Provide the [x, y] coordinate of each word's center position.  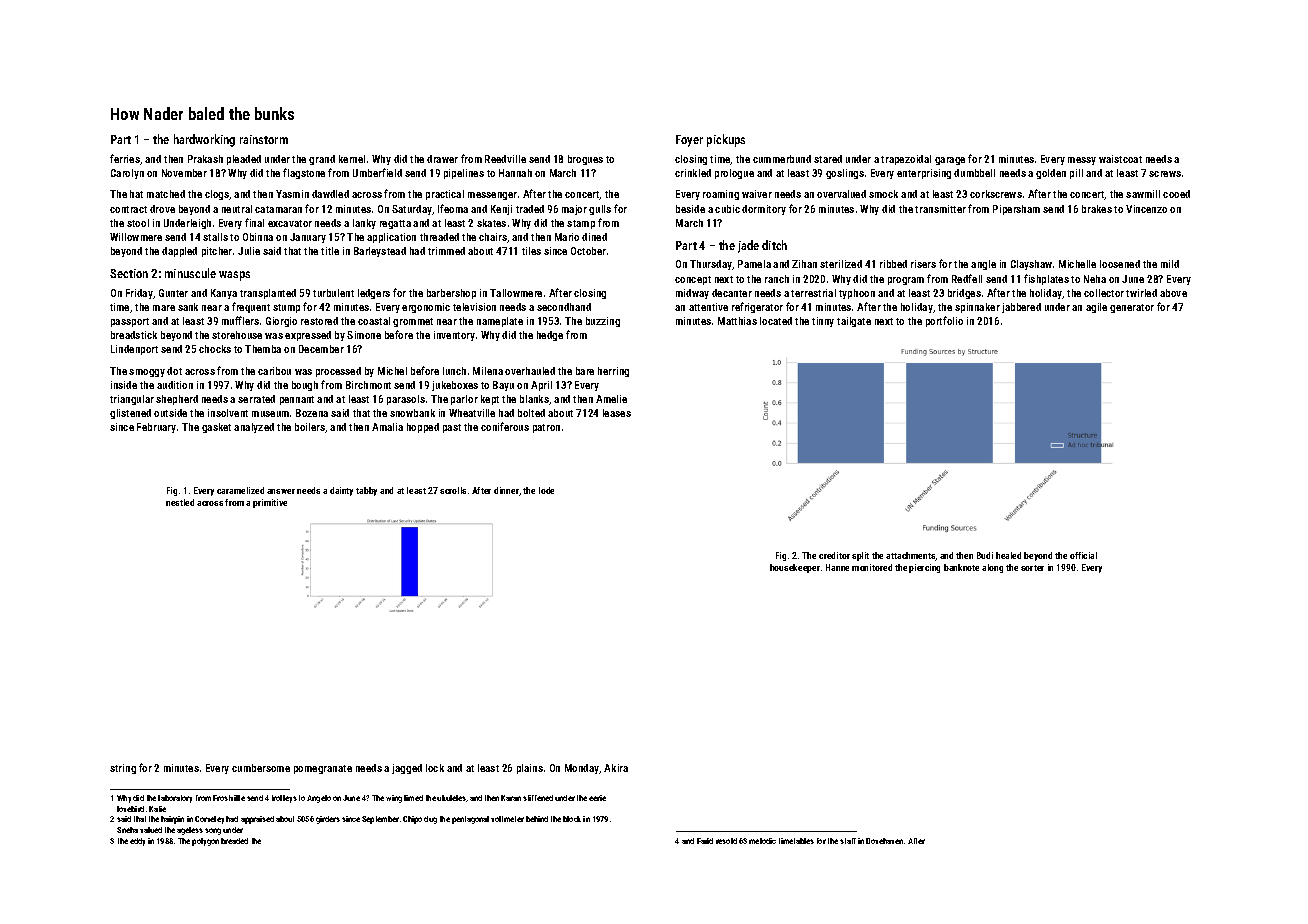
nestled [180, 502]
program [906, 281]
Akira [616, 768]
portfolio [944, 321]
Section [129, 273]
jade [748, 246]
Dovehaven [884, 841]
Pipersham [1016, 210]
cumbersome [261, 768]
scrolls [453, 490]
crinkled [693, 173]
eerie [597, 798]
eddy [137, 842]
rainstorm [264, 139]
